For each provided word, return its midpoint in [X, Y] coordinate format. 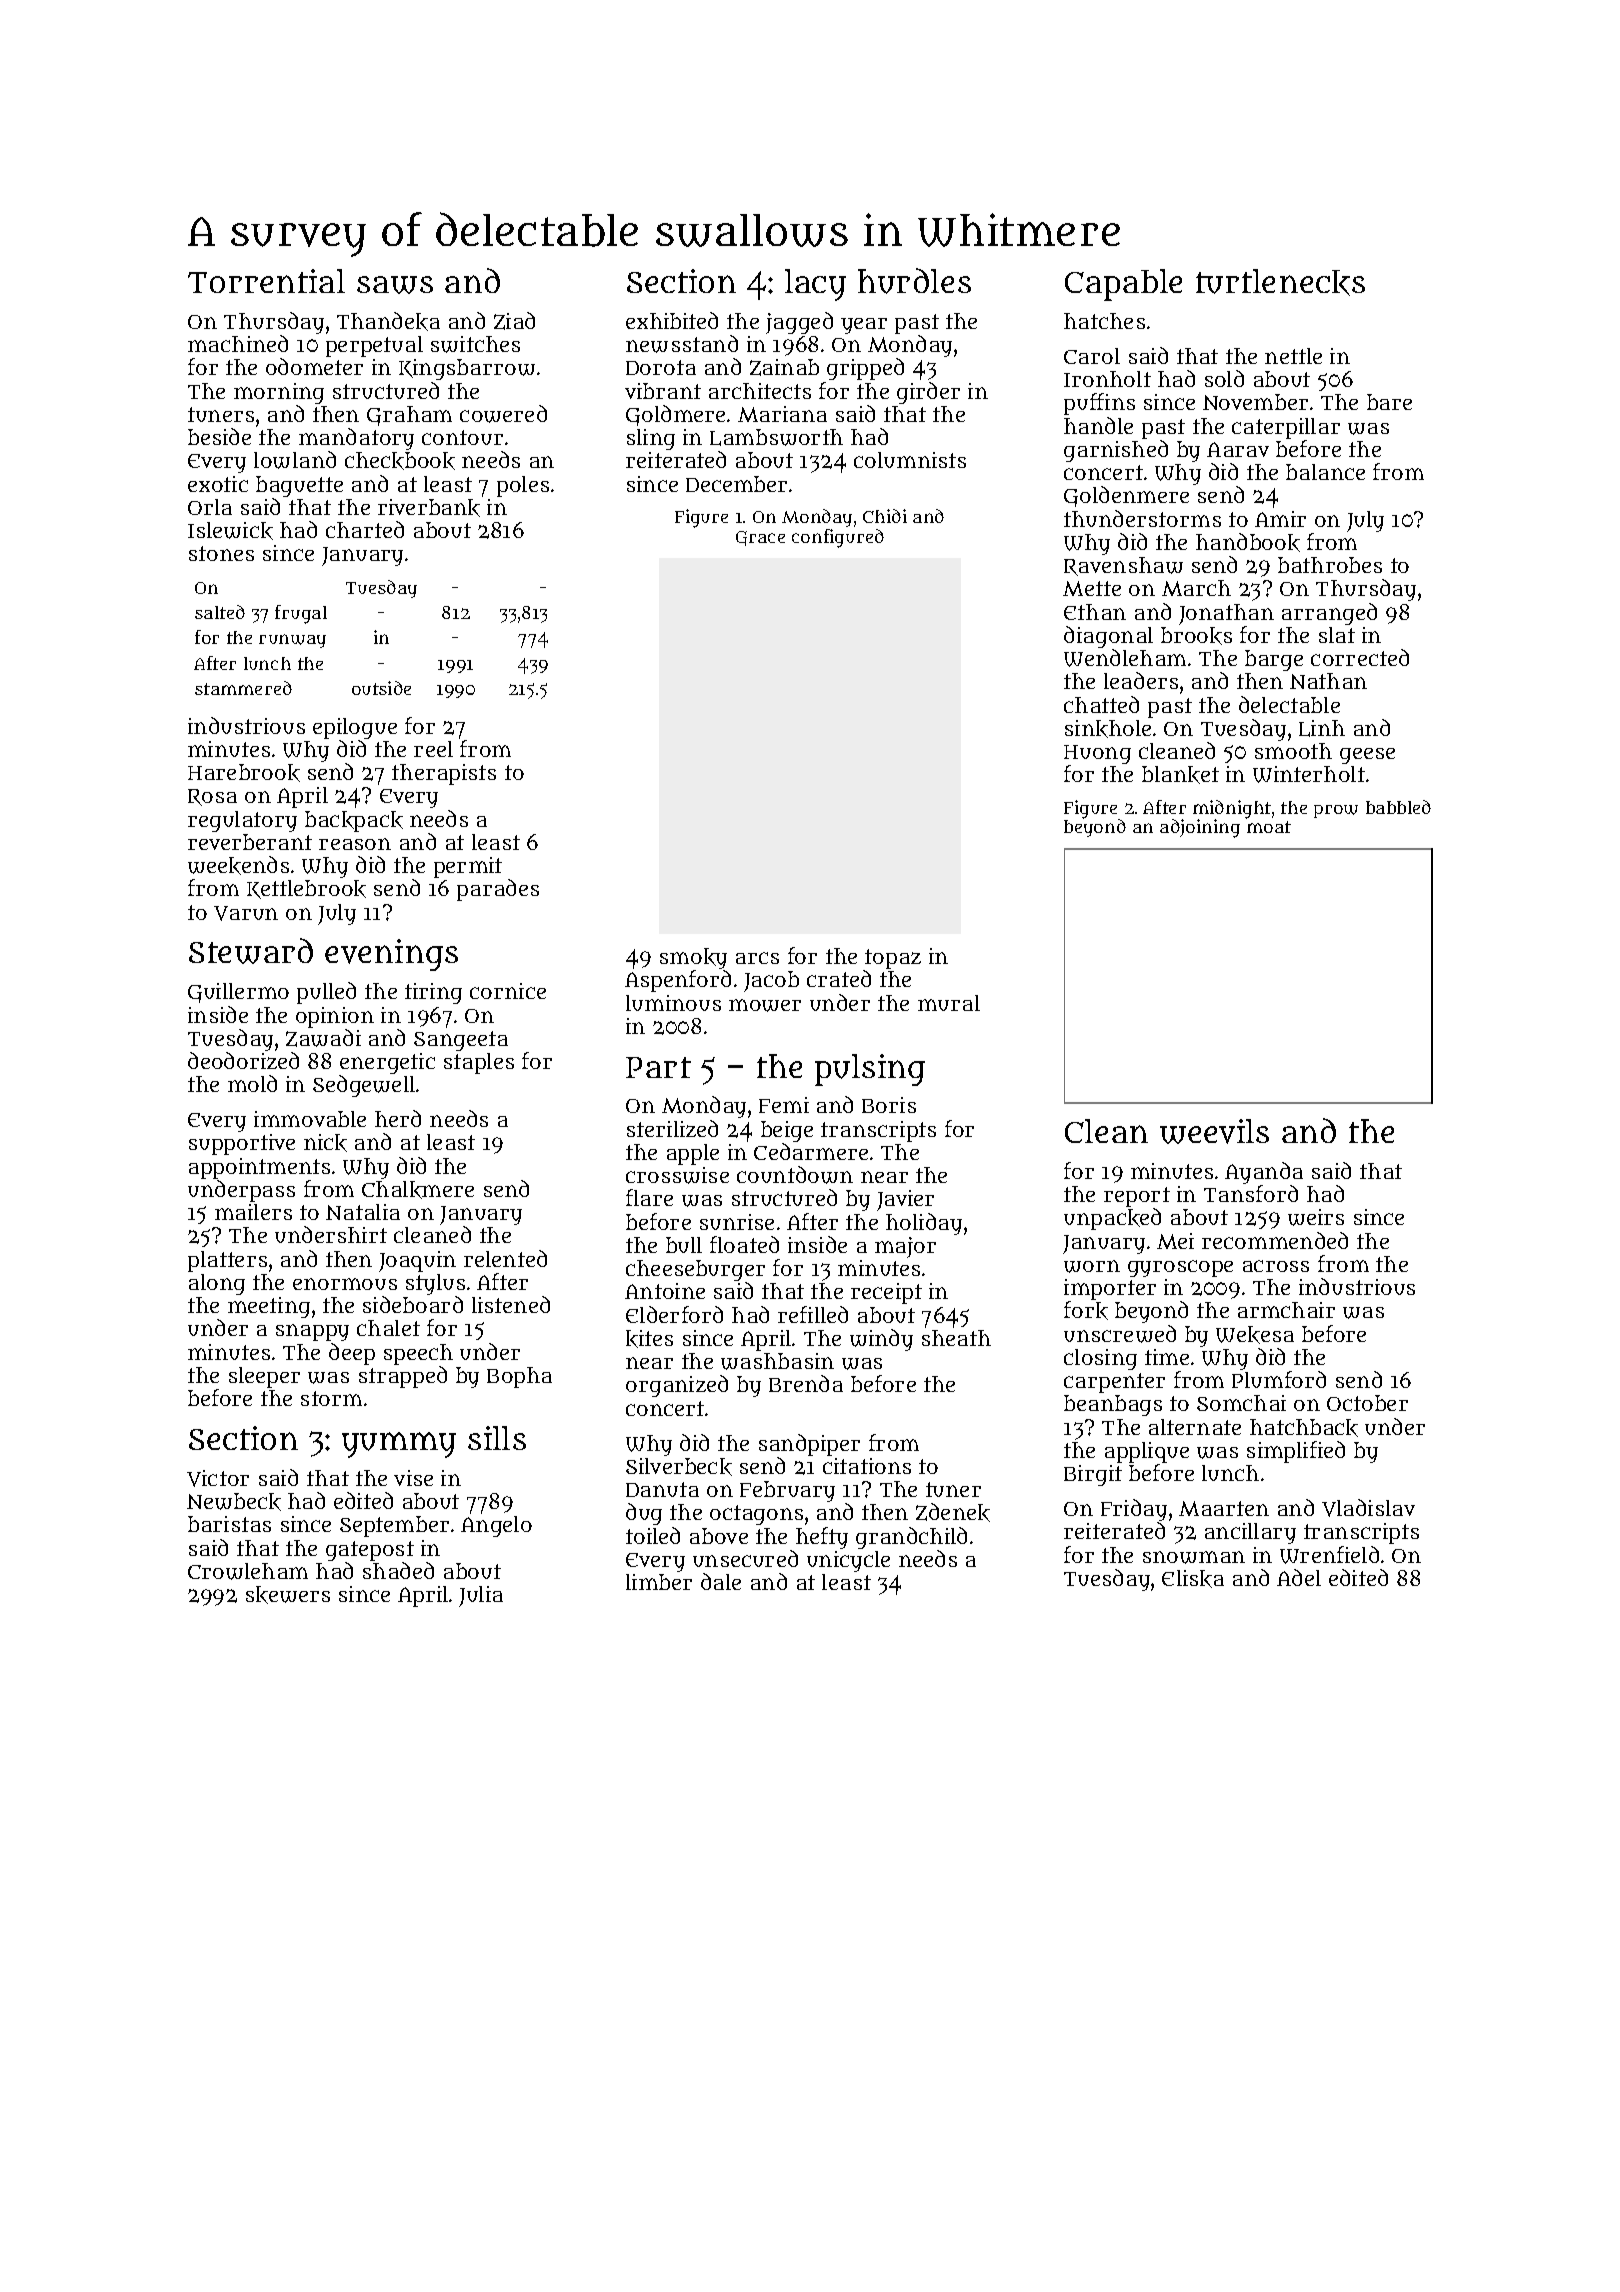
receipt [886, 1293]
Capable [1123, 285]
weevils [1214, 1131]
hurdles [914, 281]
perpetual [374, 346]
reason [355, 844]
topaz [893, 959]
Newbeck [234, 1502]
